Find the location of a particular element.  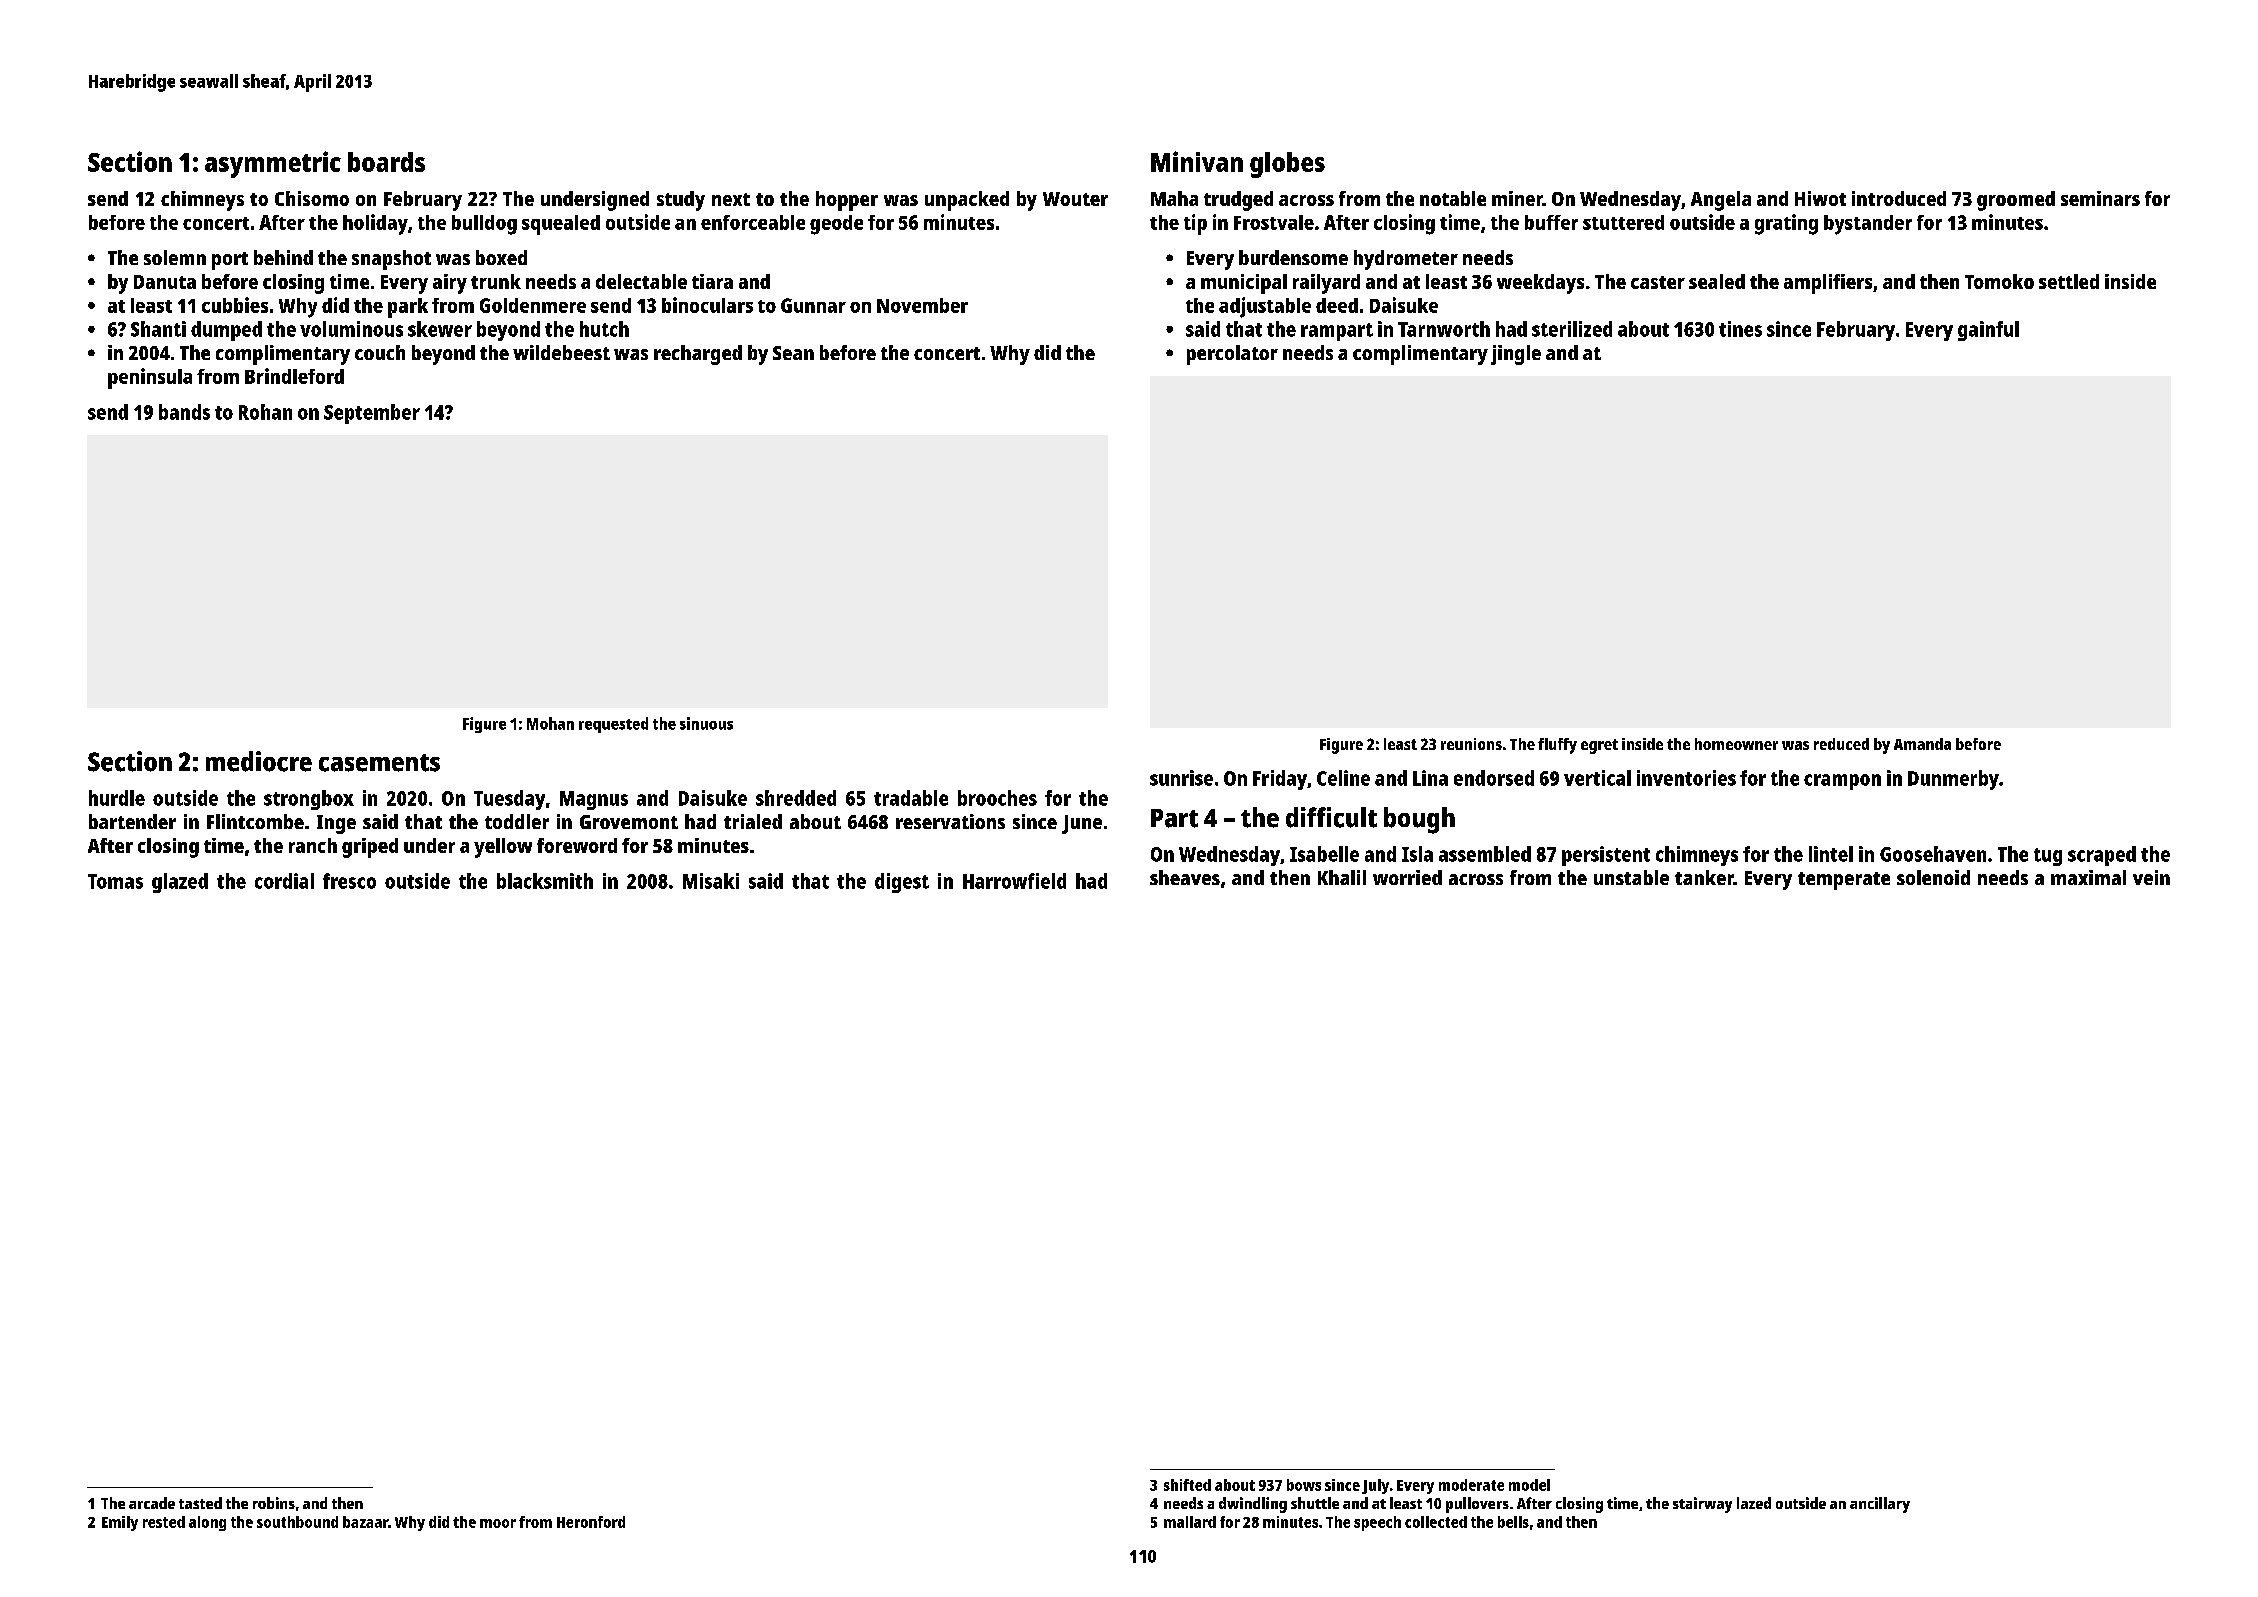

maximal is located at coordinates (2088, 877).
